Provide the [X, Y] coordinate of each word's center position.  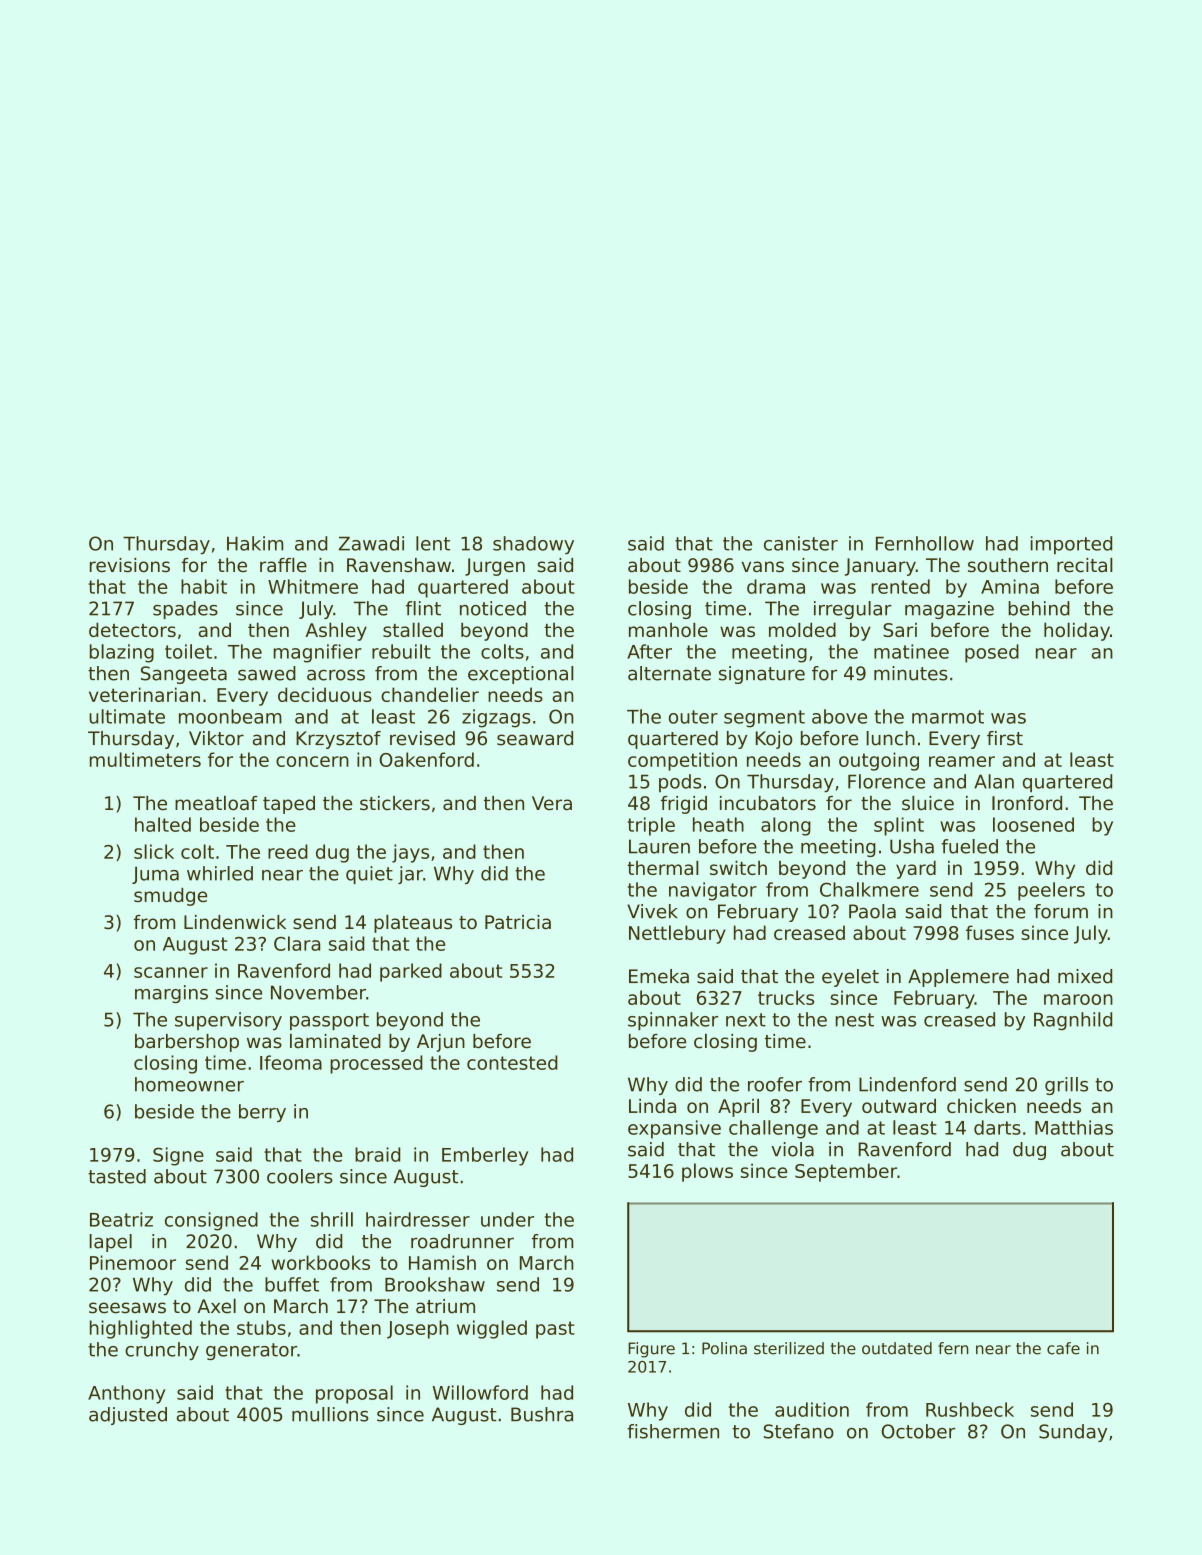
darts [997, 1127]
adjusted [128, 1416]
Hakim [255, 543]
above [839, 716]
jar [410, 875]
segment [764, 719]
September [846, 1172]
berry [262, 1113]
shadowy [533, 545]
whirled [220, 873]
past [555, 1330]
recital [1085, 565]
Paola [872, 911]
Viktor [216, 738]
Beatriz [121, 1219]
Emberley [485, 1156]
